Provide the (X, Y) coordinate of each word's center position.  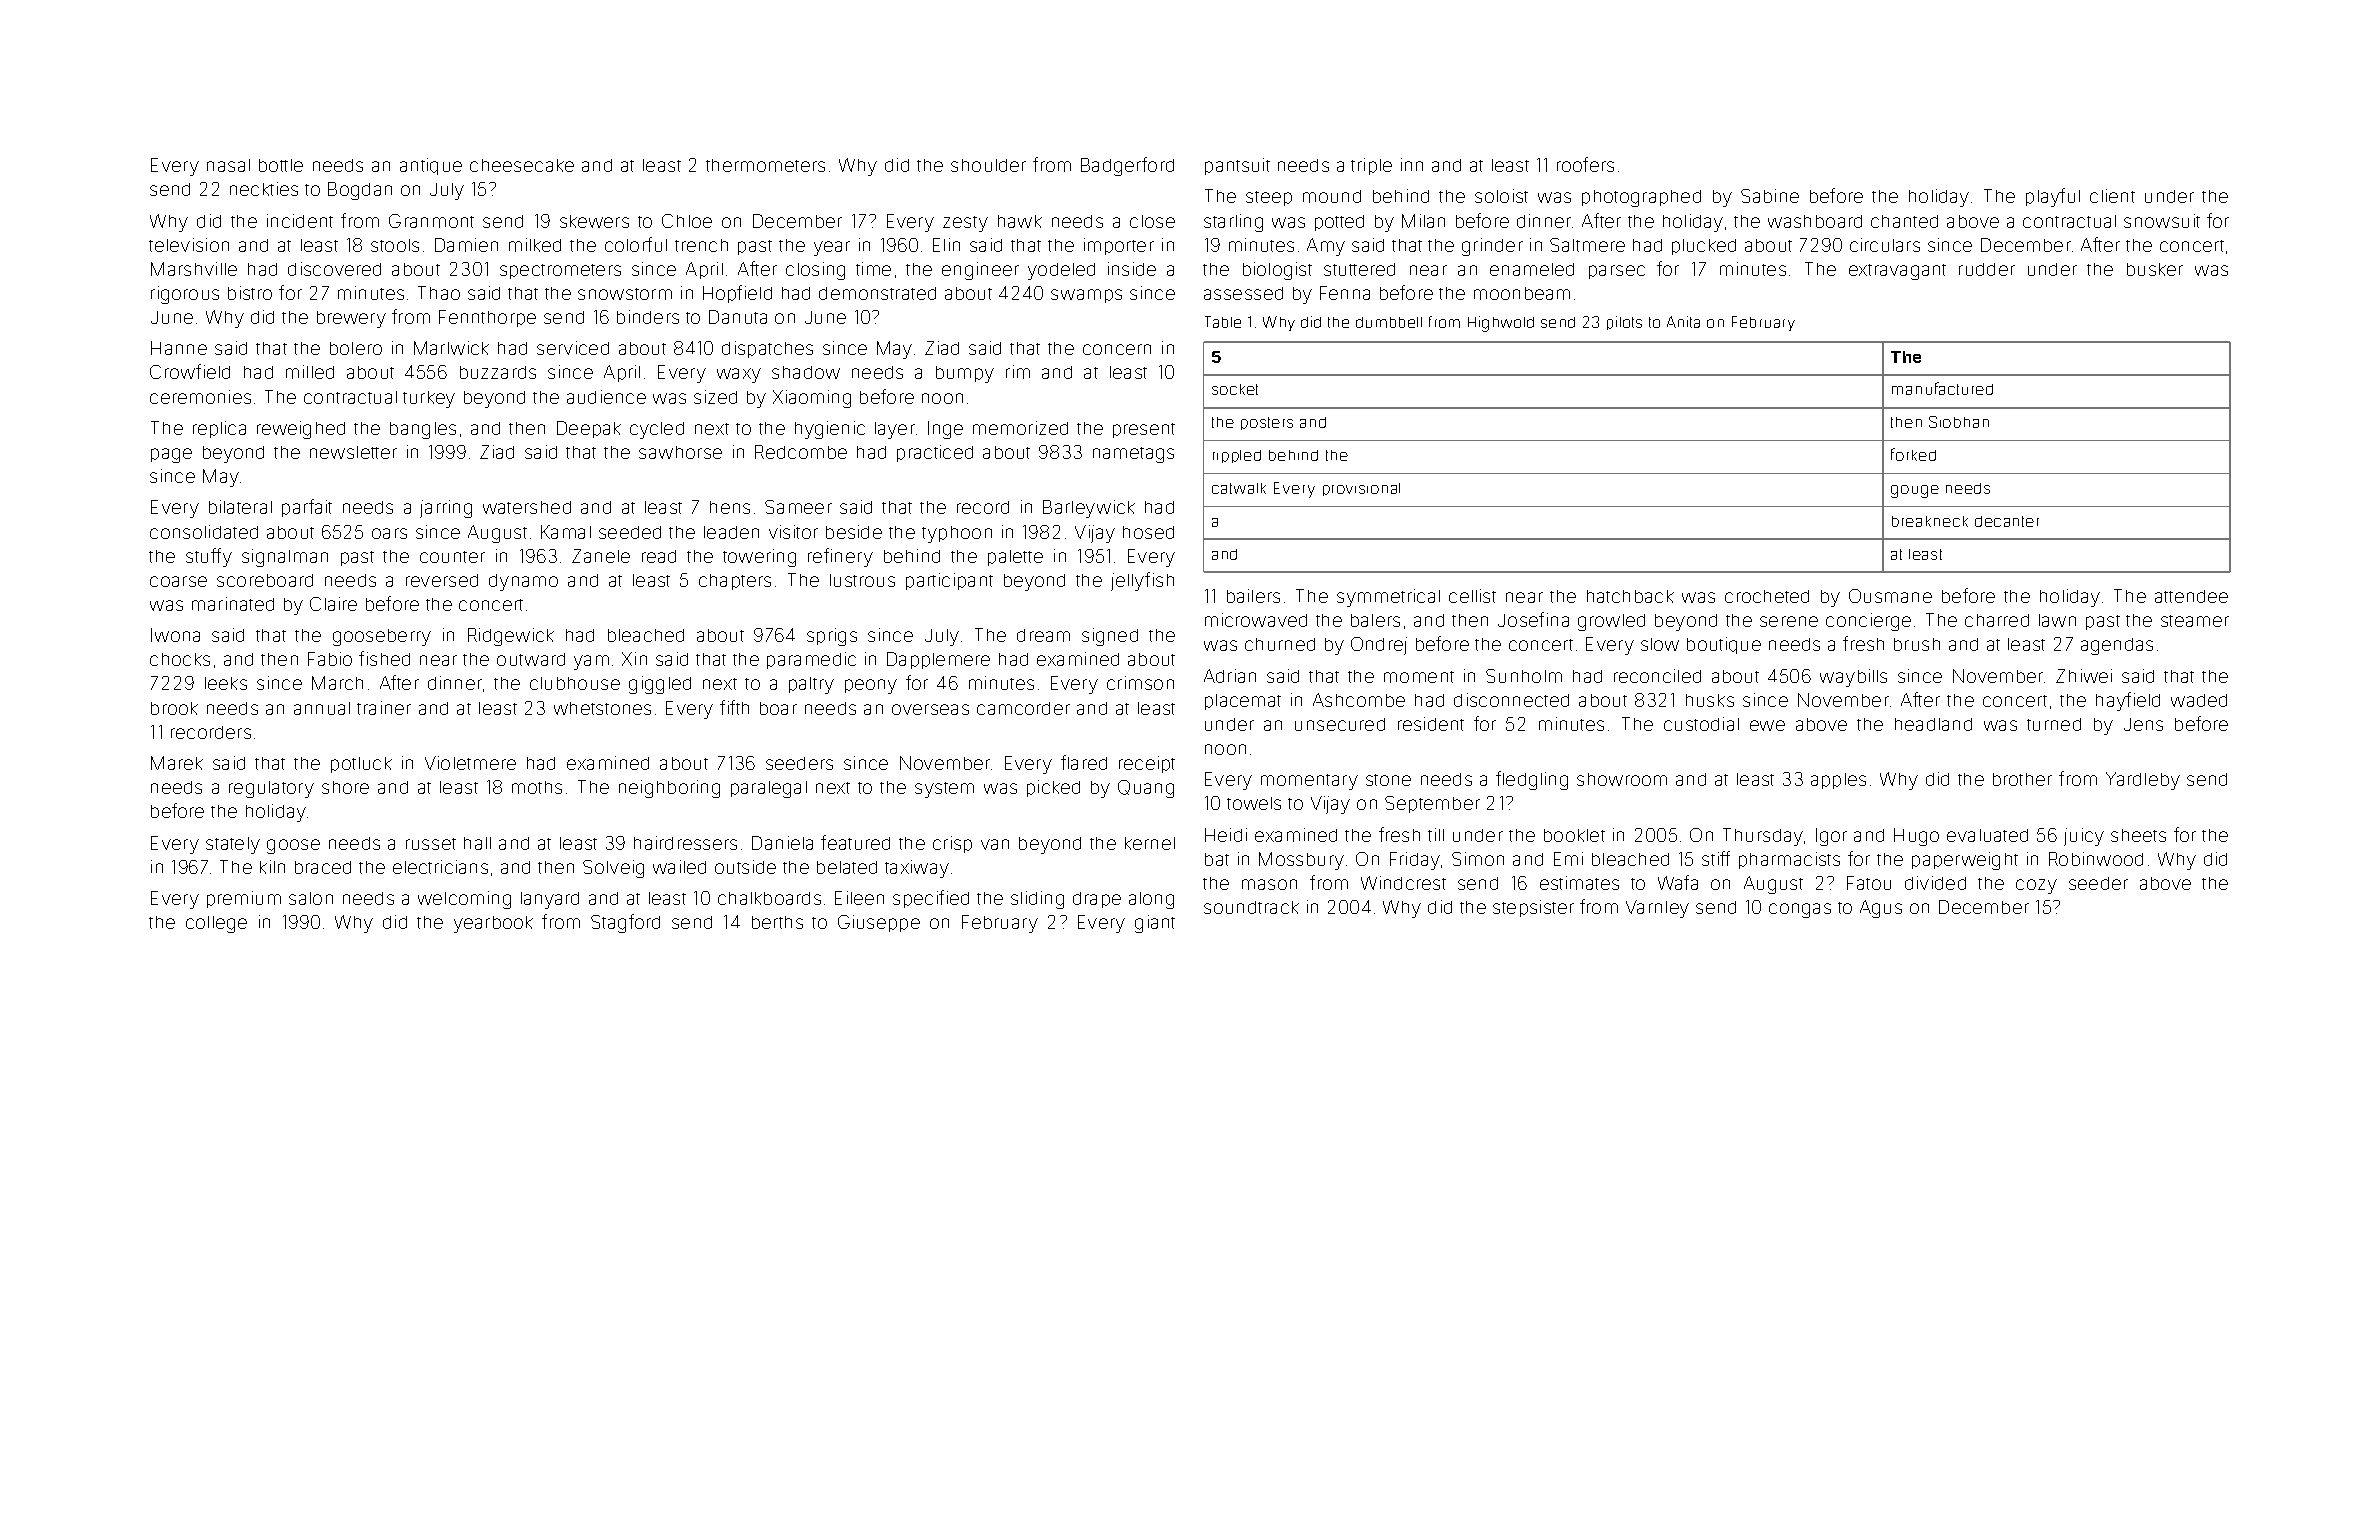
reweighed (301, 430)
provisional (1361, 489)
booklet (1574, 835)
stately (233, 845)
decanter (2007, 521)
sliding (1037, 900)
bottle (281, 165)
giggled (660, 685)
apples (1838, 781)
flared (1084, 762)
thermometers (765, 165)
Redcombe (801, 452)
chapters (735, 582)
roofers (1585, 164)
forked (1913, 454)
